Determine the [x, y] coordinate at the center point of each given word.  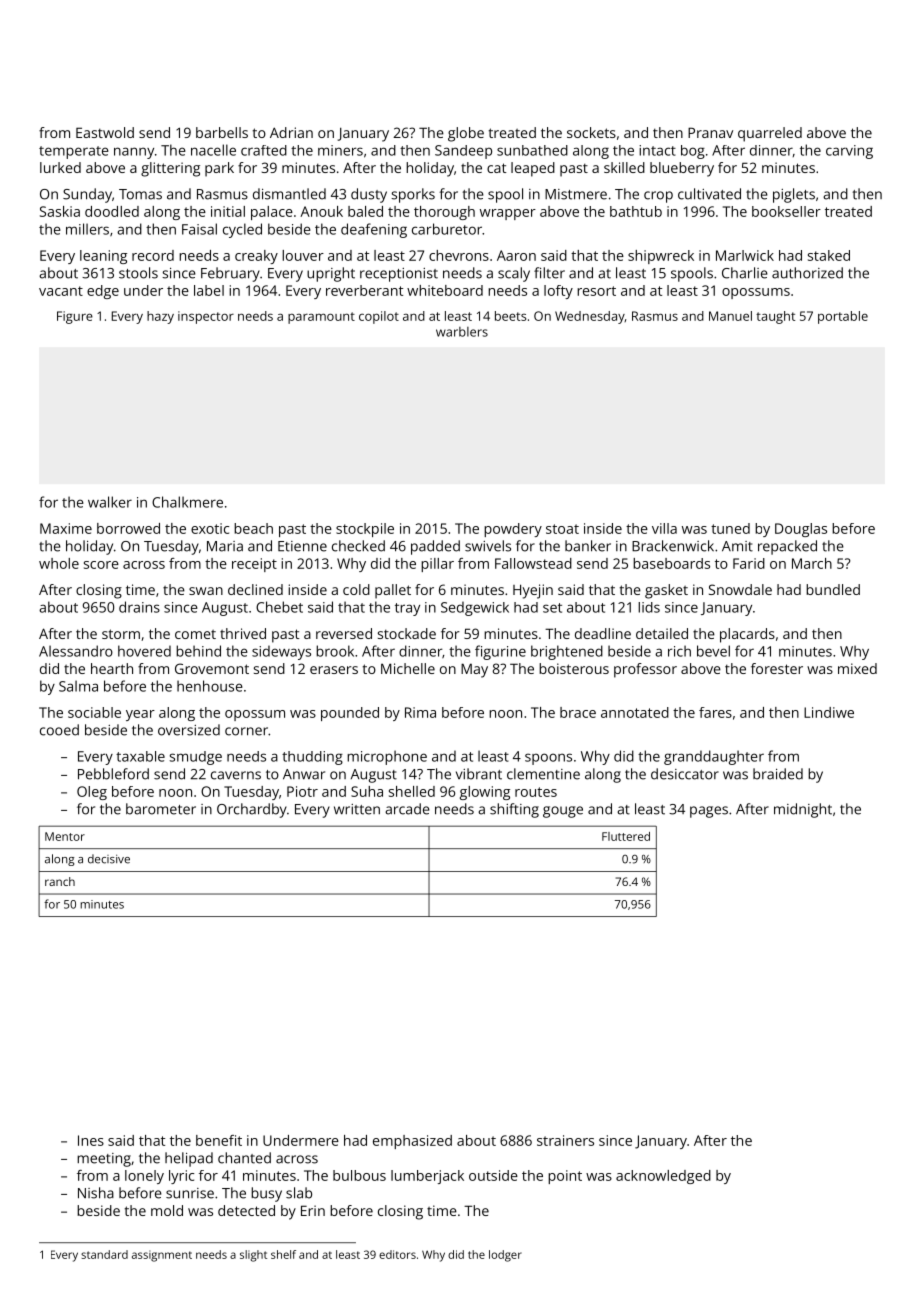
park [219, 169]
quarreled [770, 134]
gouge [563, 812]
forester [777, 668]
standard [104, 1254]
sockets [591, 132]
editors [397, 1254]
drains [139, 607]
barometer [161, 809]
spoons [548, 759]
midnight [803, 810]
